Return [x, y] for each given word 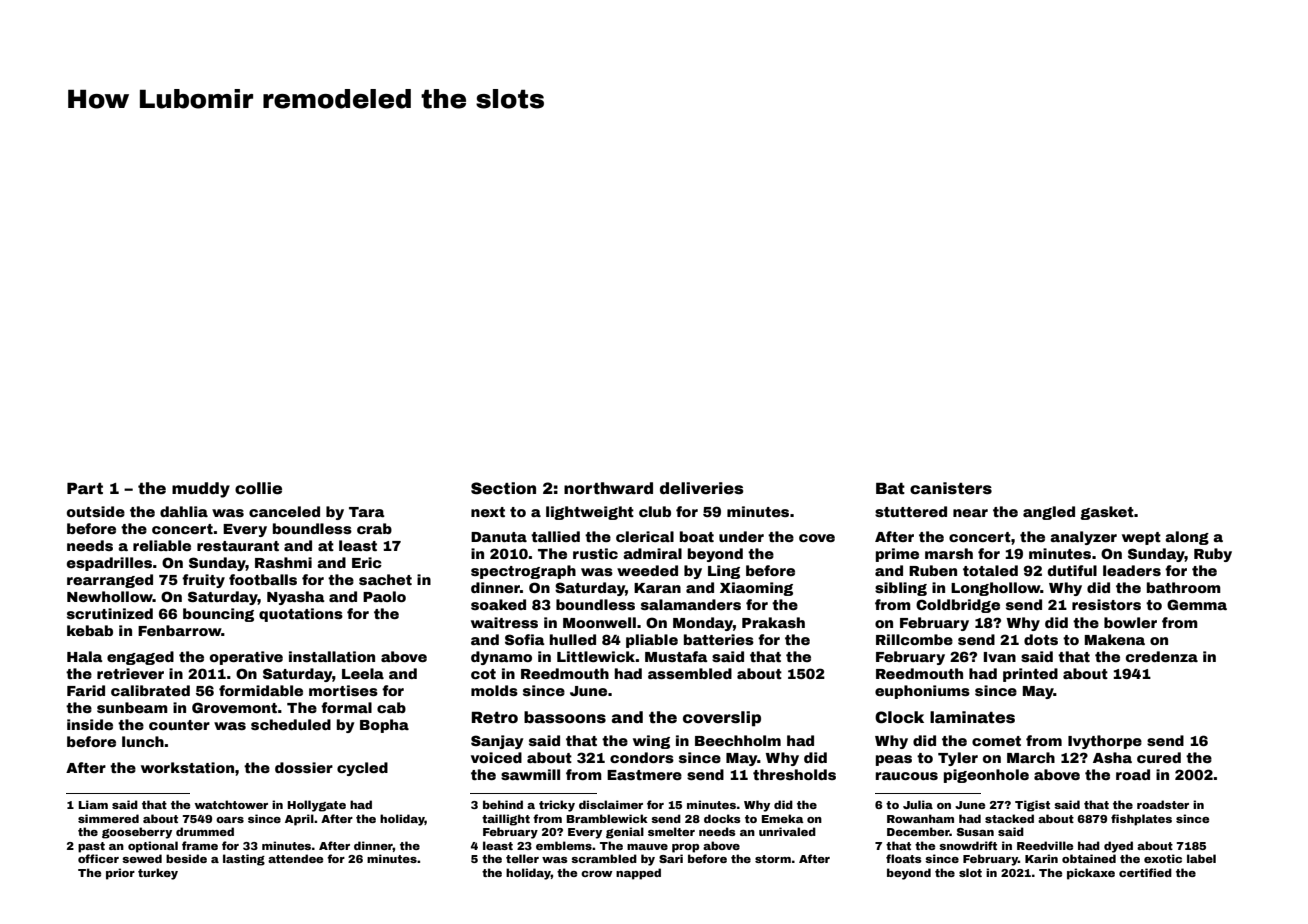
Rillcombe [914, 639]
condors [642, 757]
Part [85, 489]
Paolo [384, 596]
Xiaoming [756, 589]
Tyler [958, 759]
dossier [304, 767]
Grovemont [234, 707]
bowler [1130, 622]
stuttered [911, 511]
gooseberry [137, 833]
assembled [690, 673]
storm [773, 859]
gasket [1107, 513]
